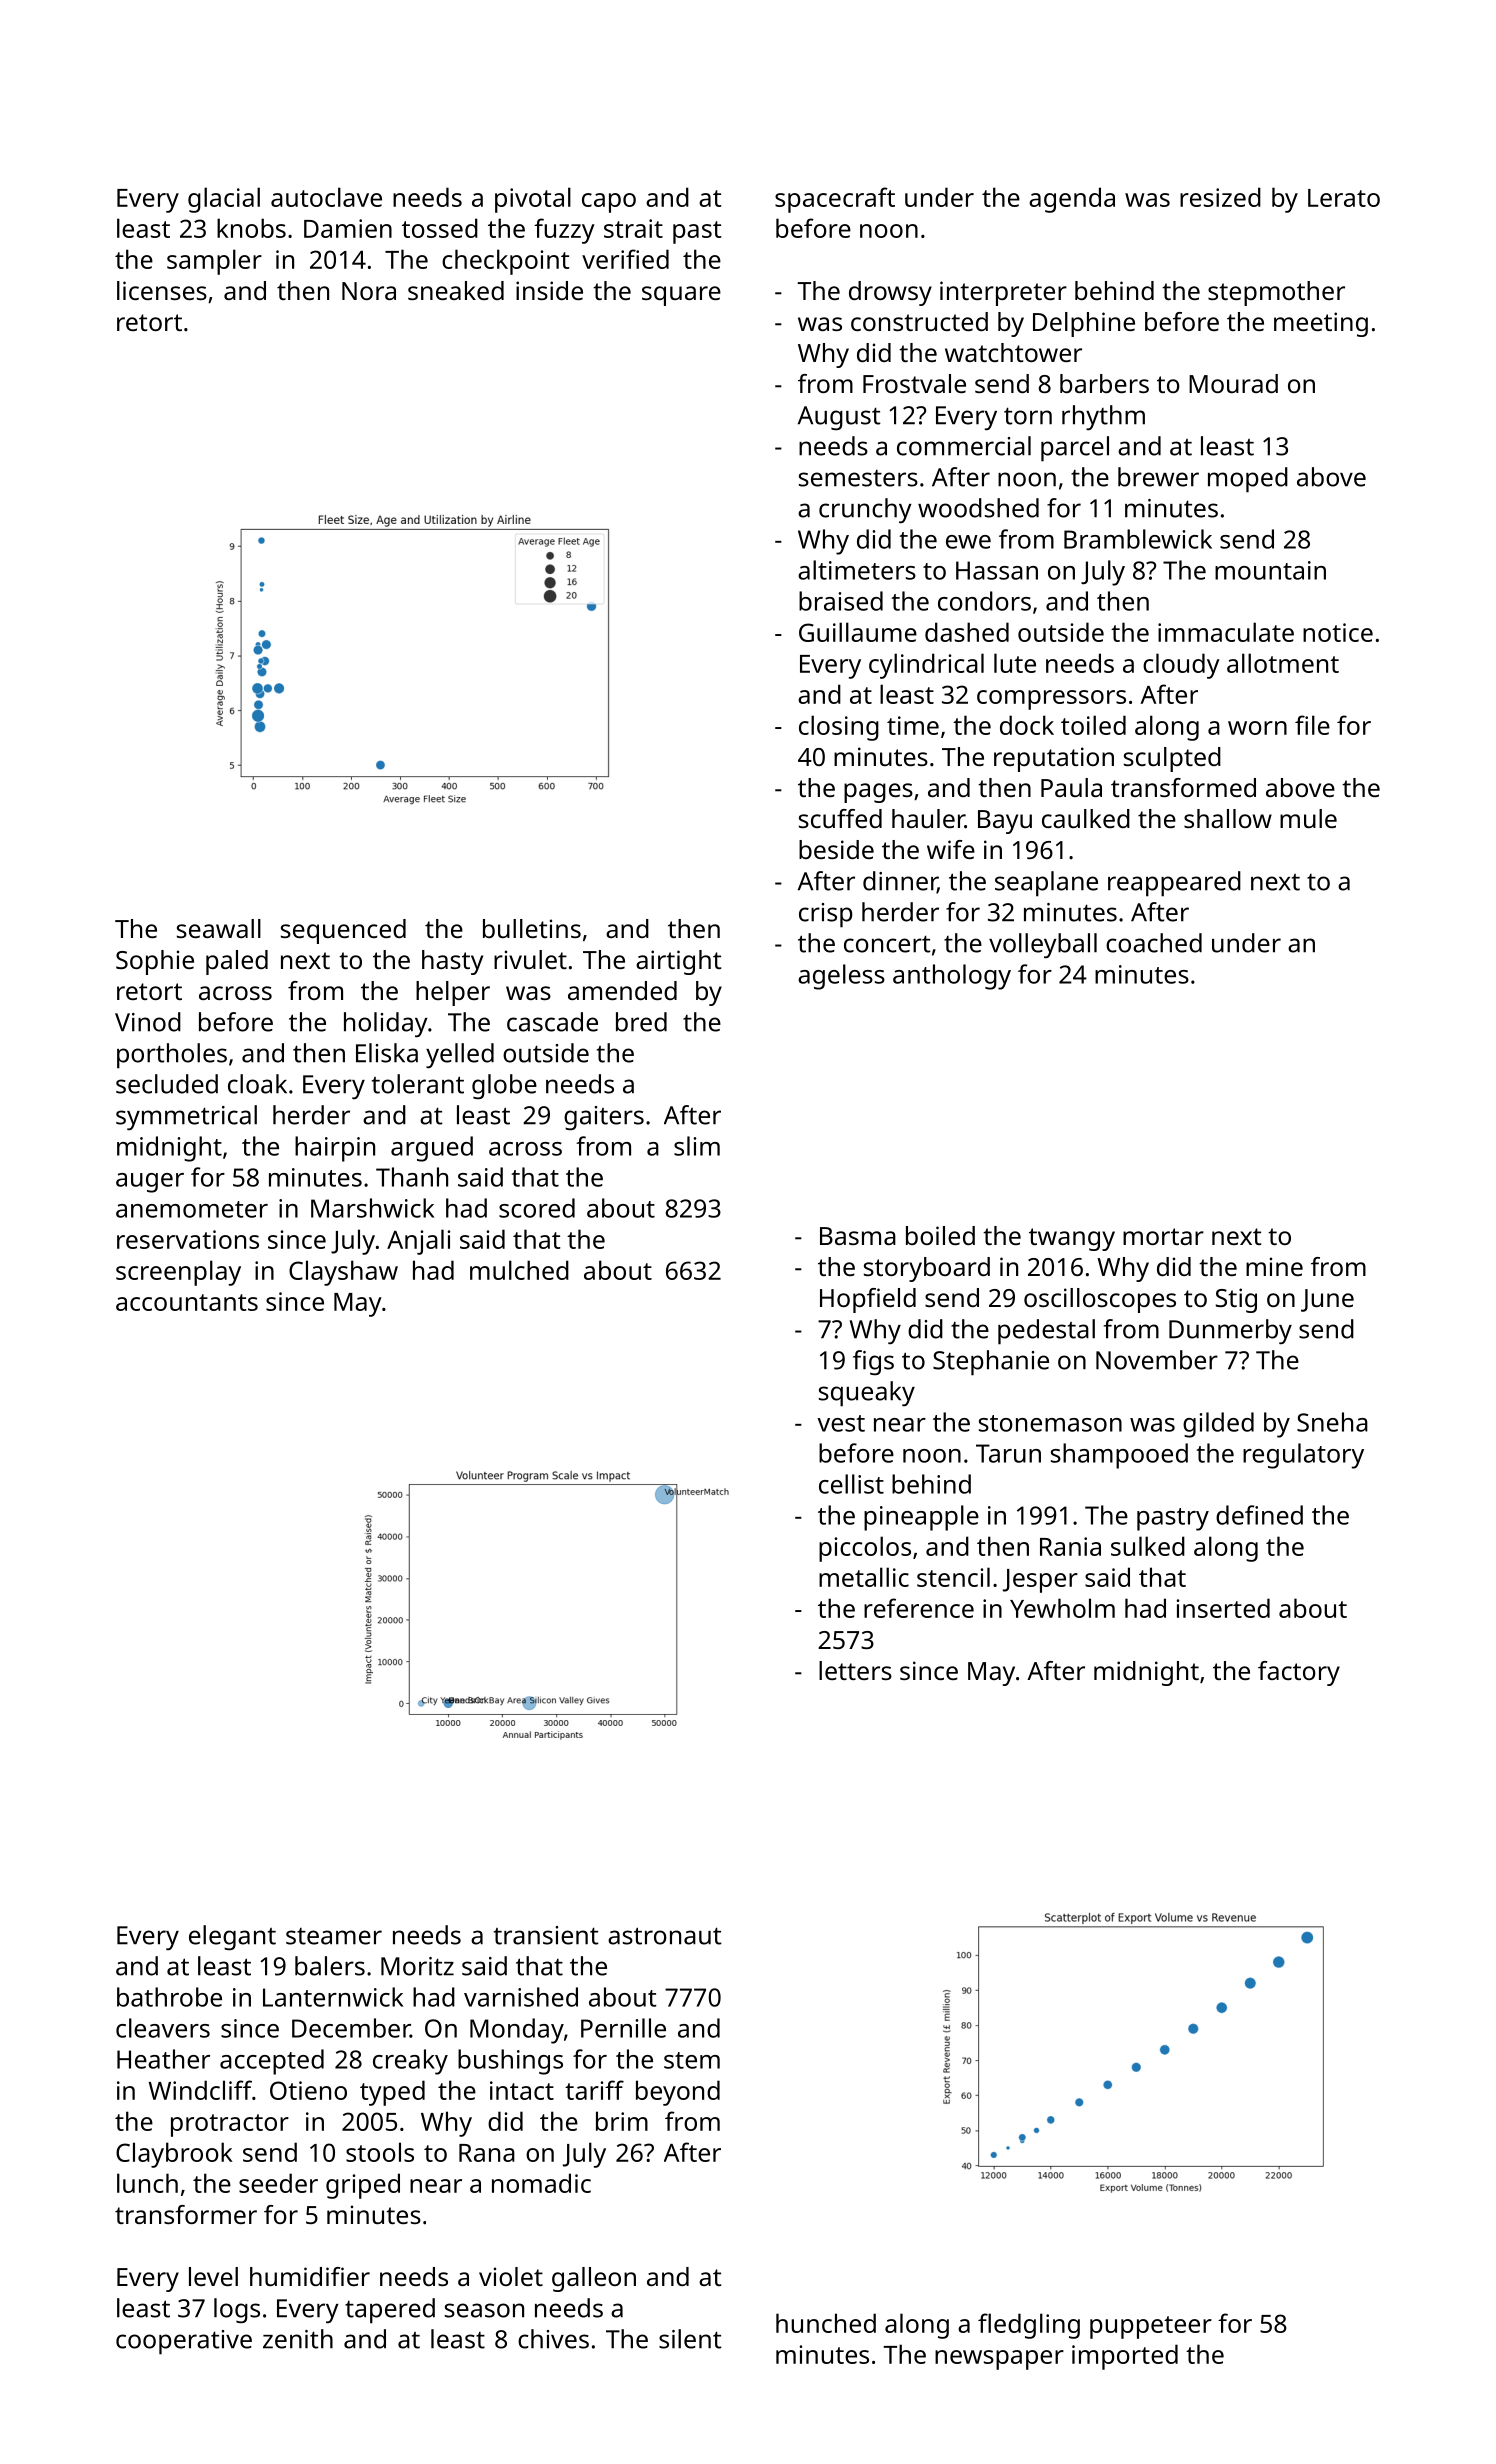 The height and width of the screenshot is (2464, 1496). Describe the element at coordinates (1062, 1608) in the screenshot. I see `Yewholm` at that location.
